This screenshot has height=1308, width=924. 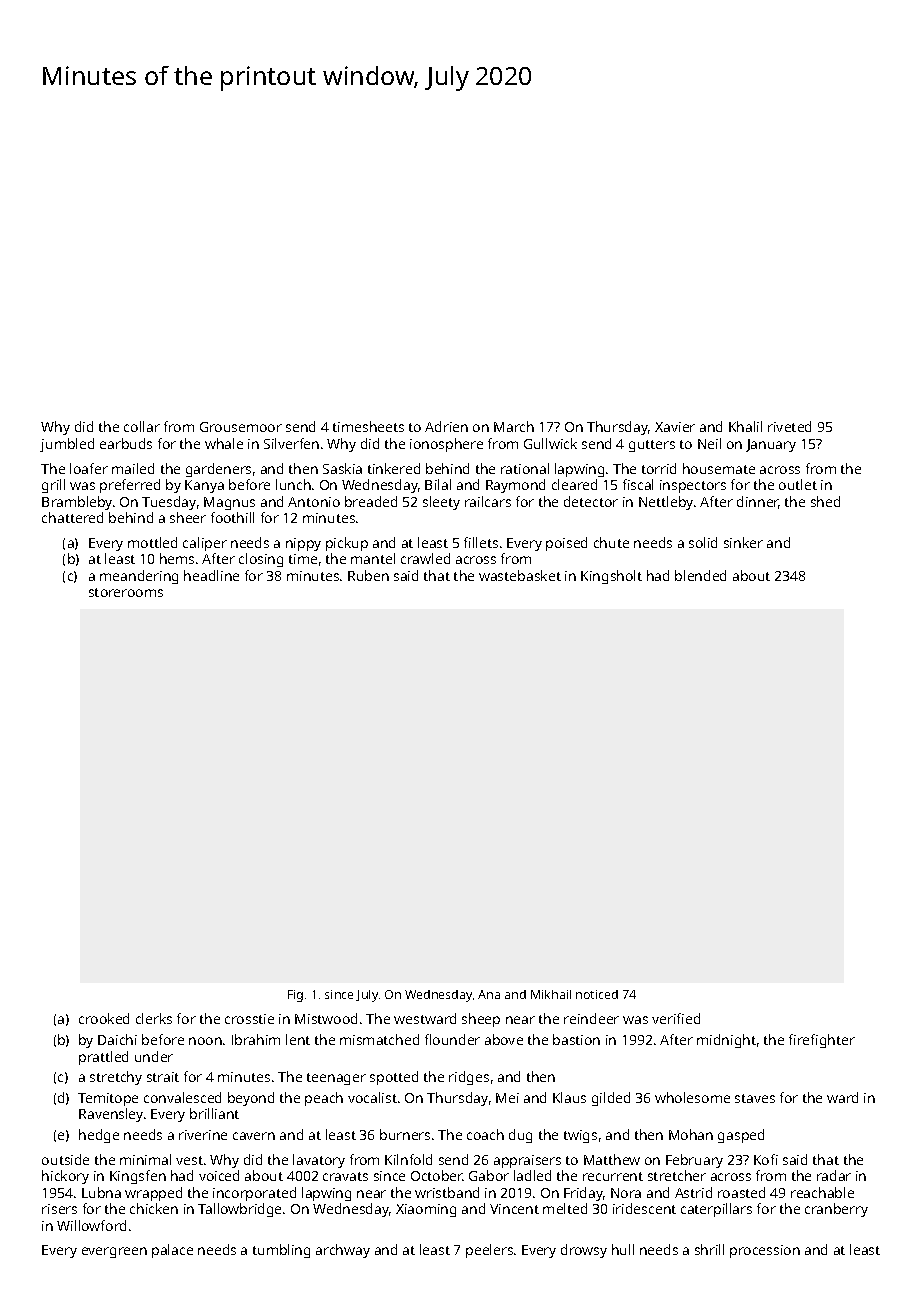 I want to click on sinker, so click(x=743, y=542).
